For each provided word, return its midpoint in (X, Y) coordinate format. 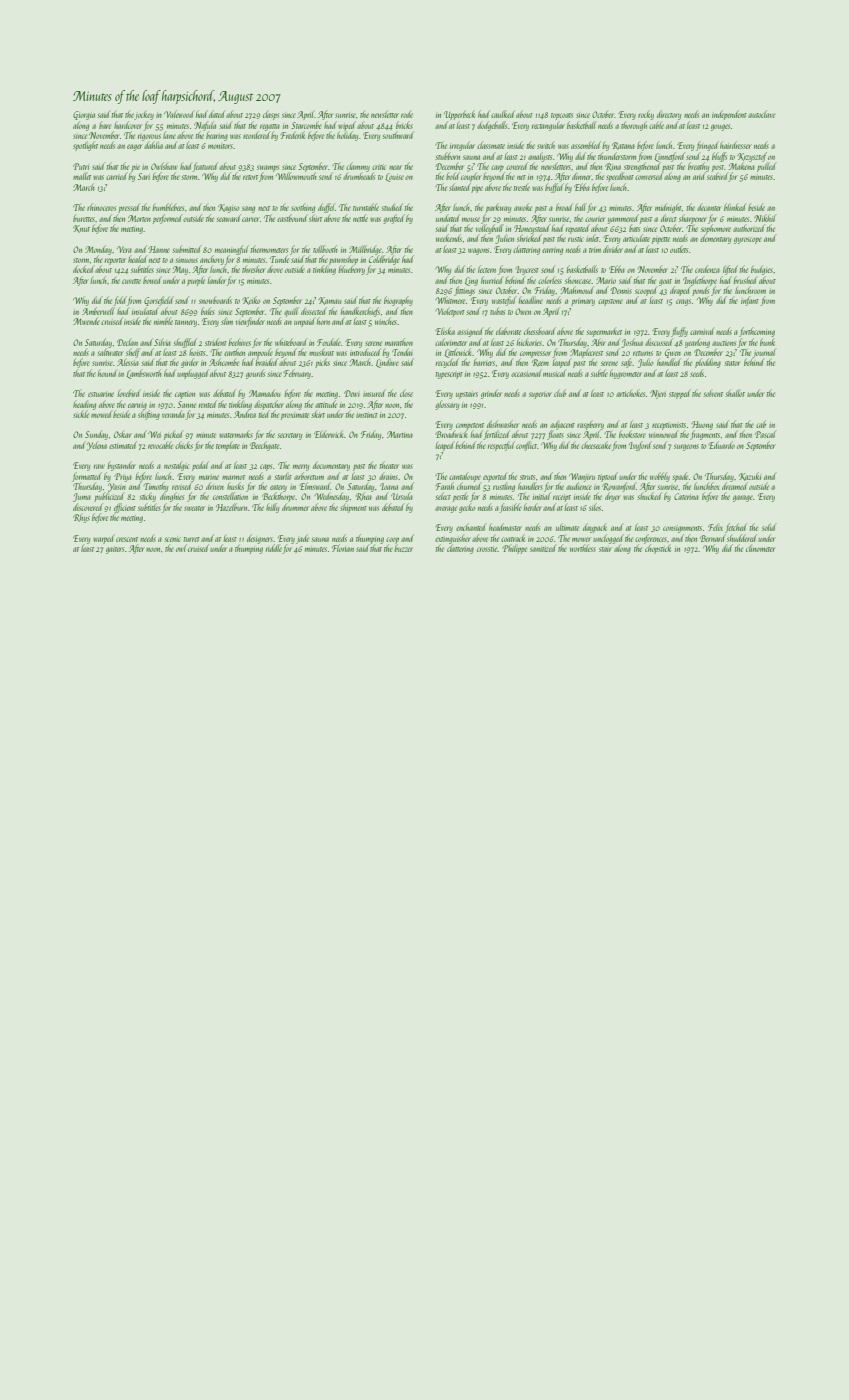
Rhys (81, 518)
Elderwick (329, 434)
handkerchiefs (360, 312)
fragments (705, 435)
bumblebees (168, 207)
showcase (578, 280)
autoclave (761, 114)
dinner (582, 176)
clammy (358, 167)
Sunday (96, 435)
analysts (540, 157)
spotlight (85, 146)
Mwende (86, 321)
